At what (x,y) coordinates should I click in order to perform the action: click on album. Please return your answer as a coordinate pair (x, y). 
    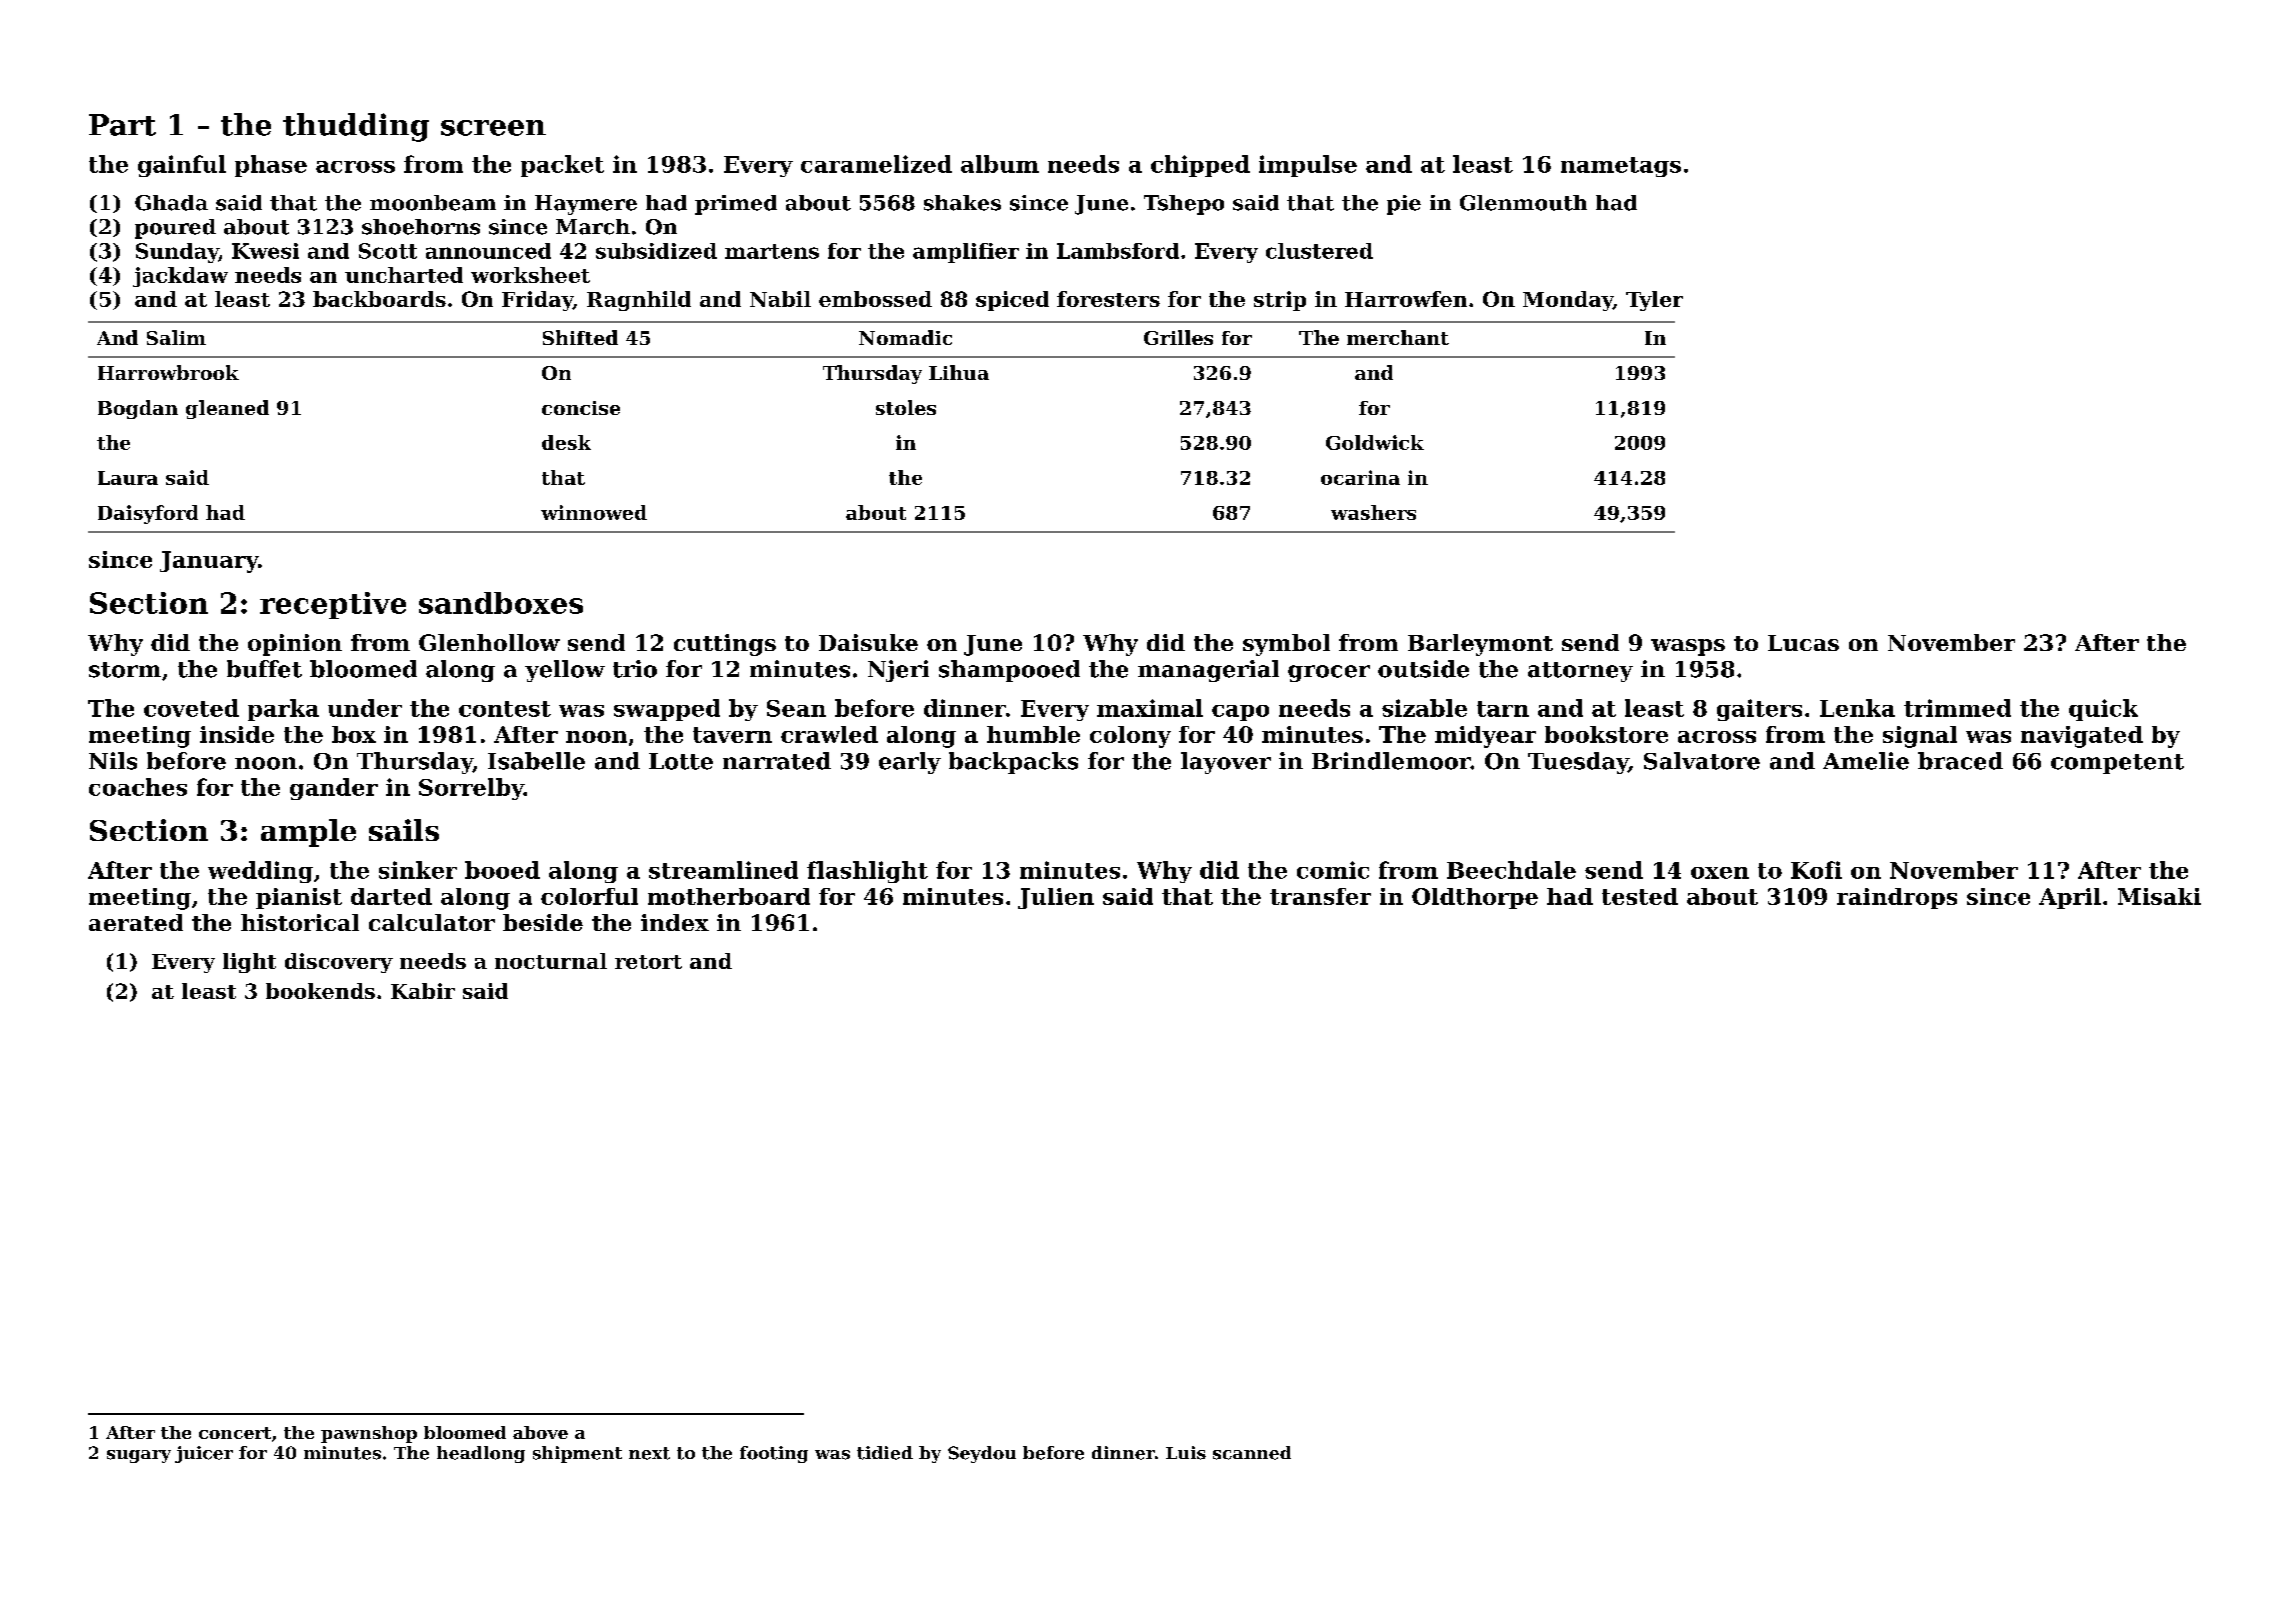
    Looking at the image, I should click on (1000, 164).
